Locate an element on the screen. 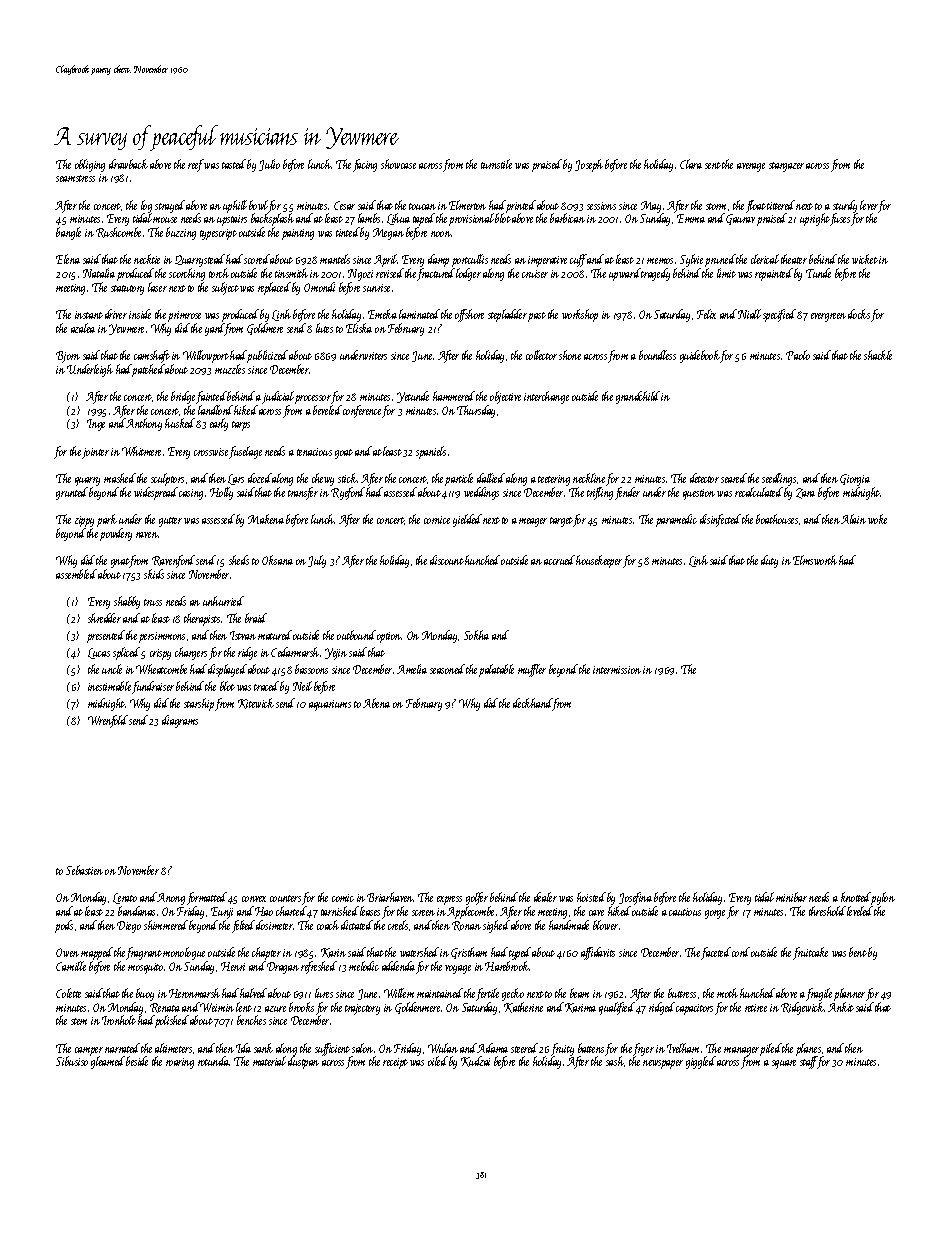  shackle is located at coordinates (878, 355).
